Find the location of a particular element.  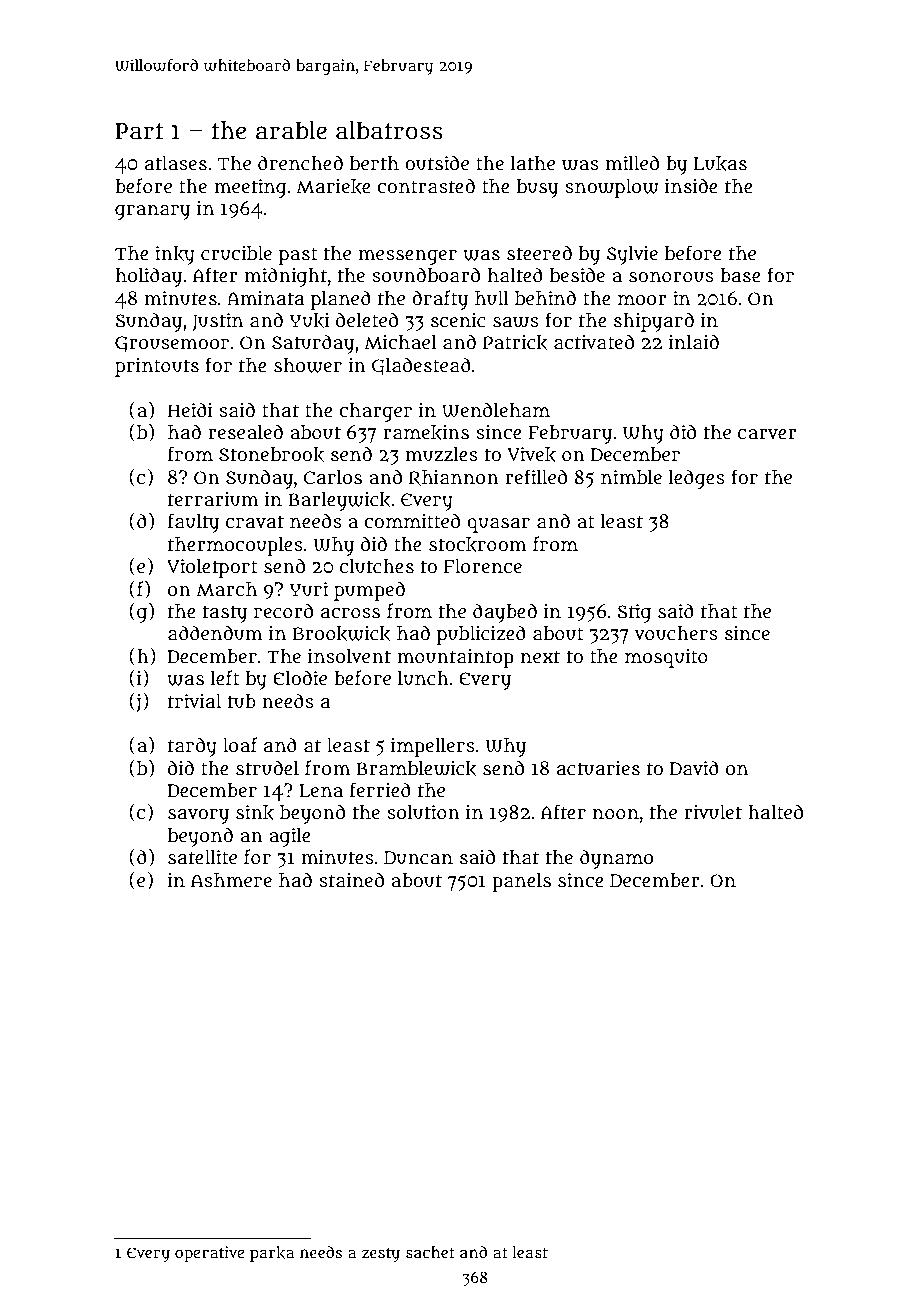

Lukas is located at coordinates (720, 164).
